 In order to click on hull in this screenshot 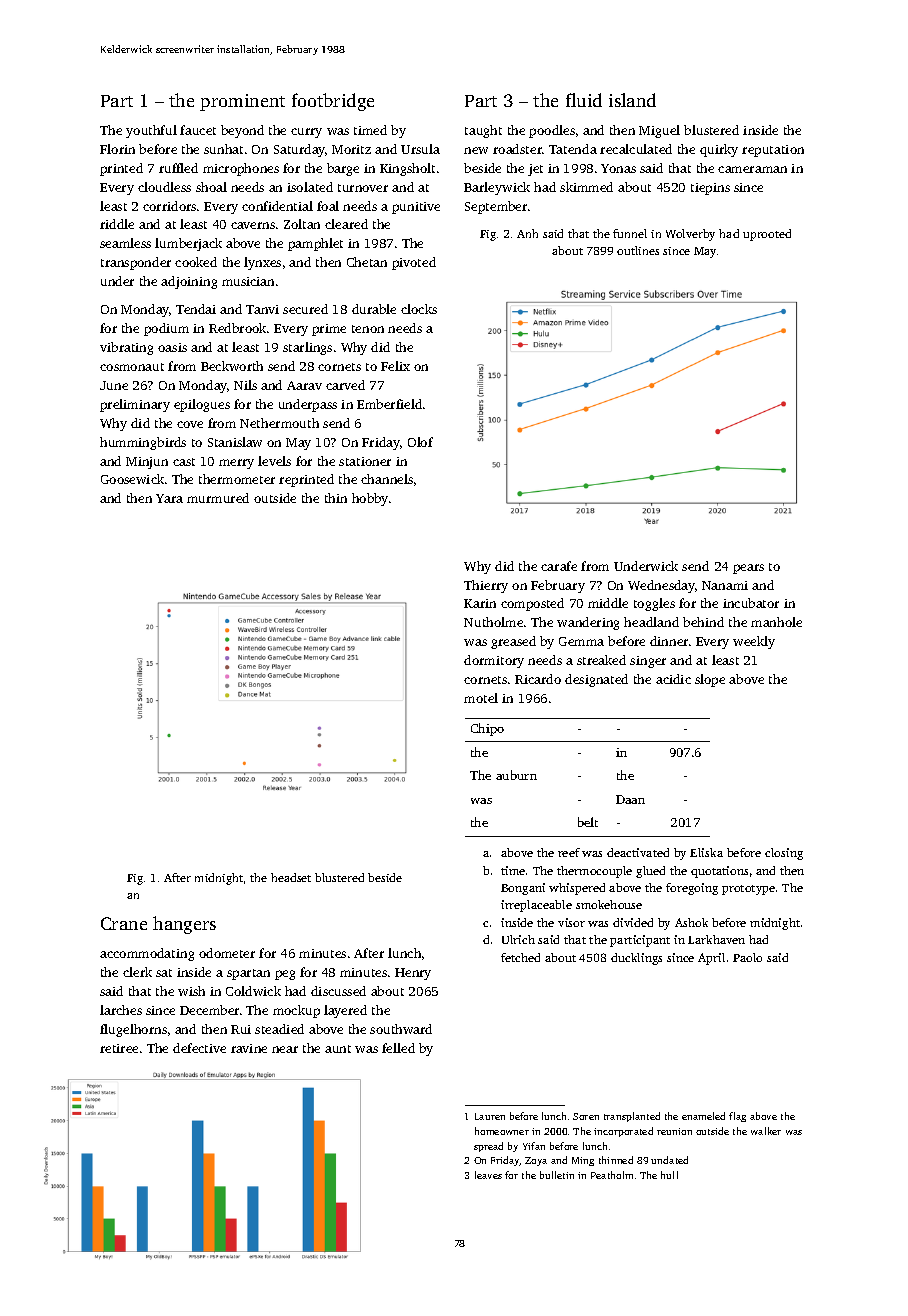, I will do `click(669, 1175)`.
